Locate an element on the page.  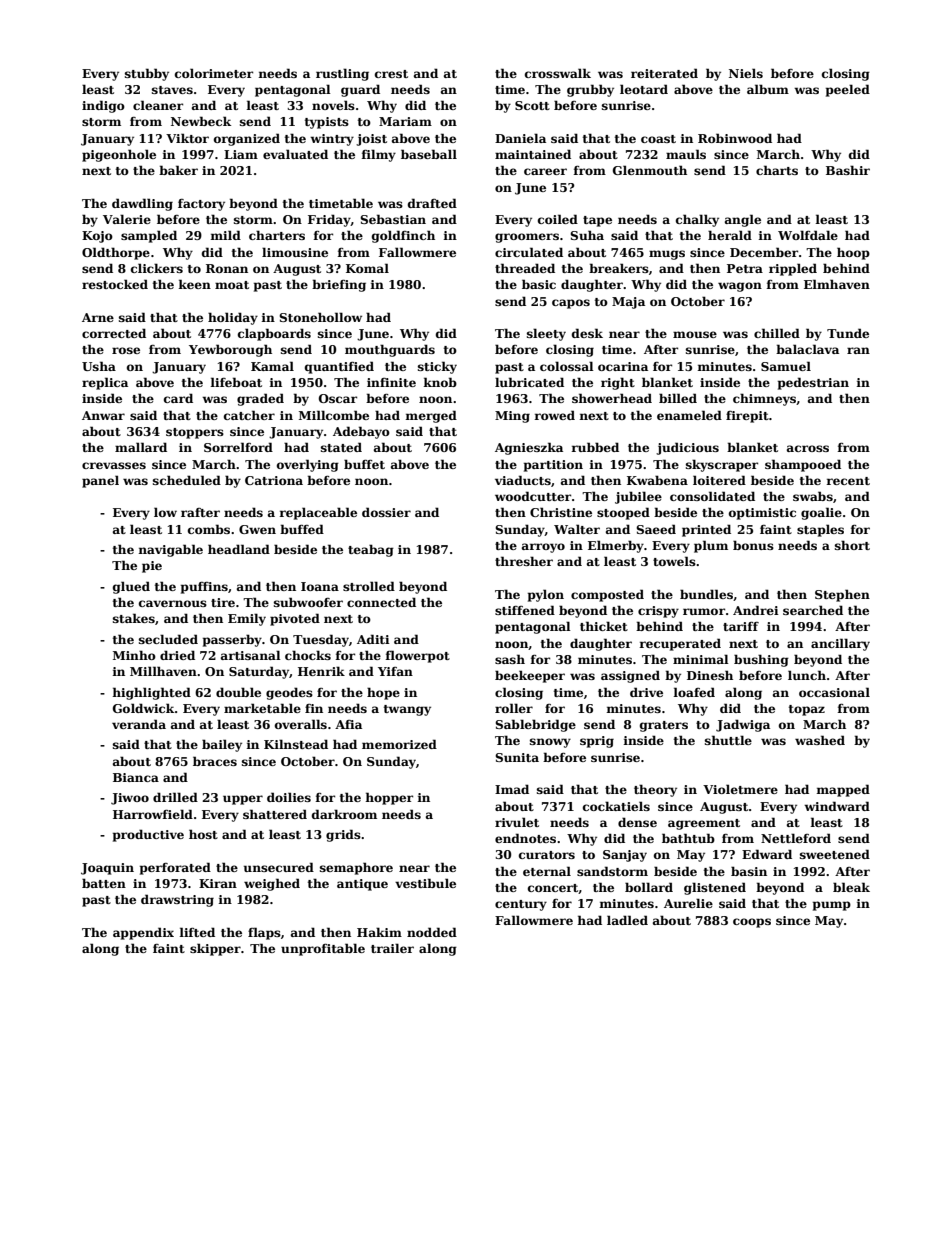
Minho is located at coordinates (134, 655).
